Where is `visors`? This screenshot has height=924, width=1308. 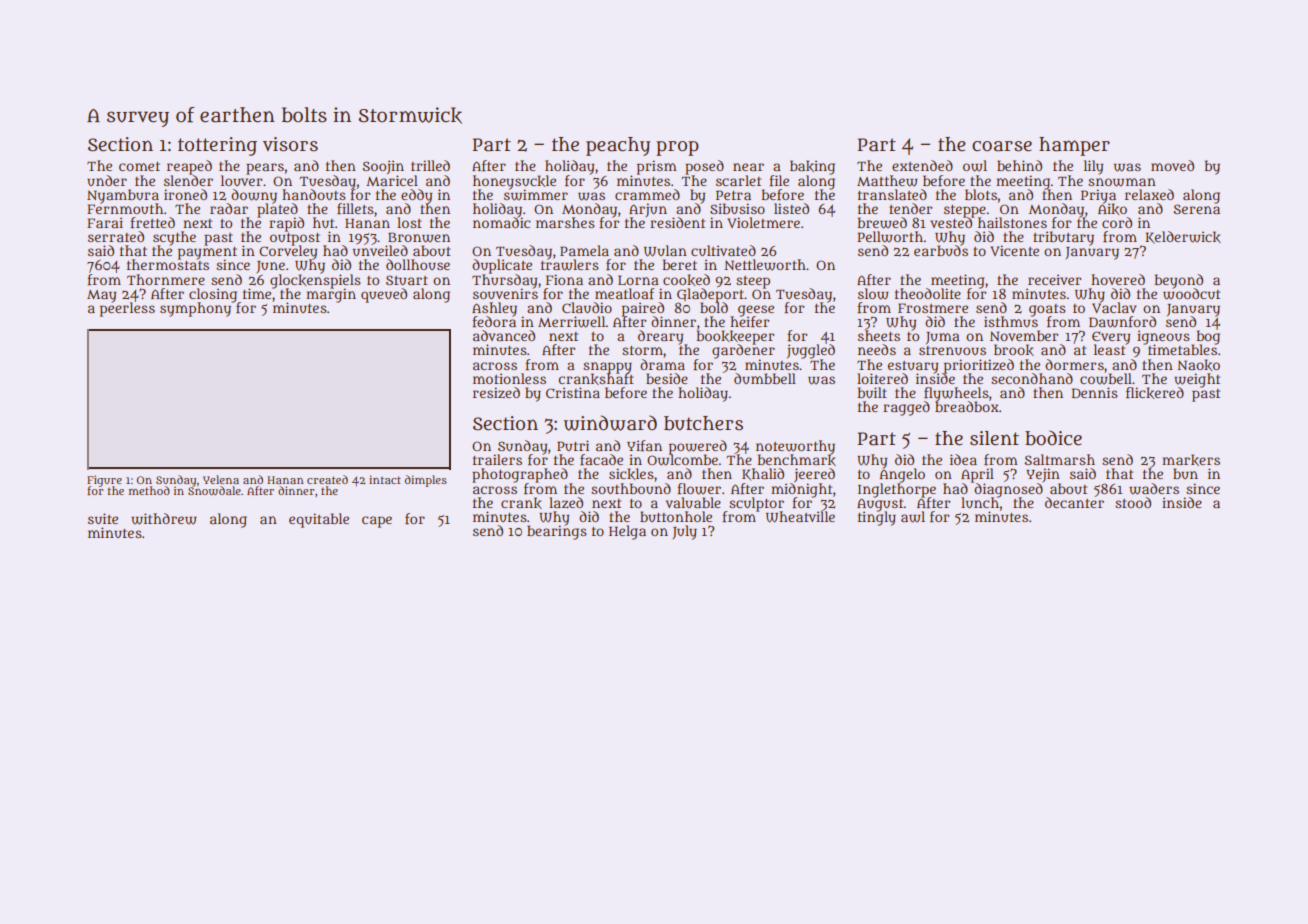 visors is located at coordinates (290, 144).
